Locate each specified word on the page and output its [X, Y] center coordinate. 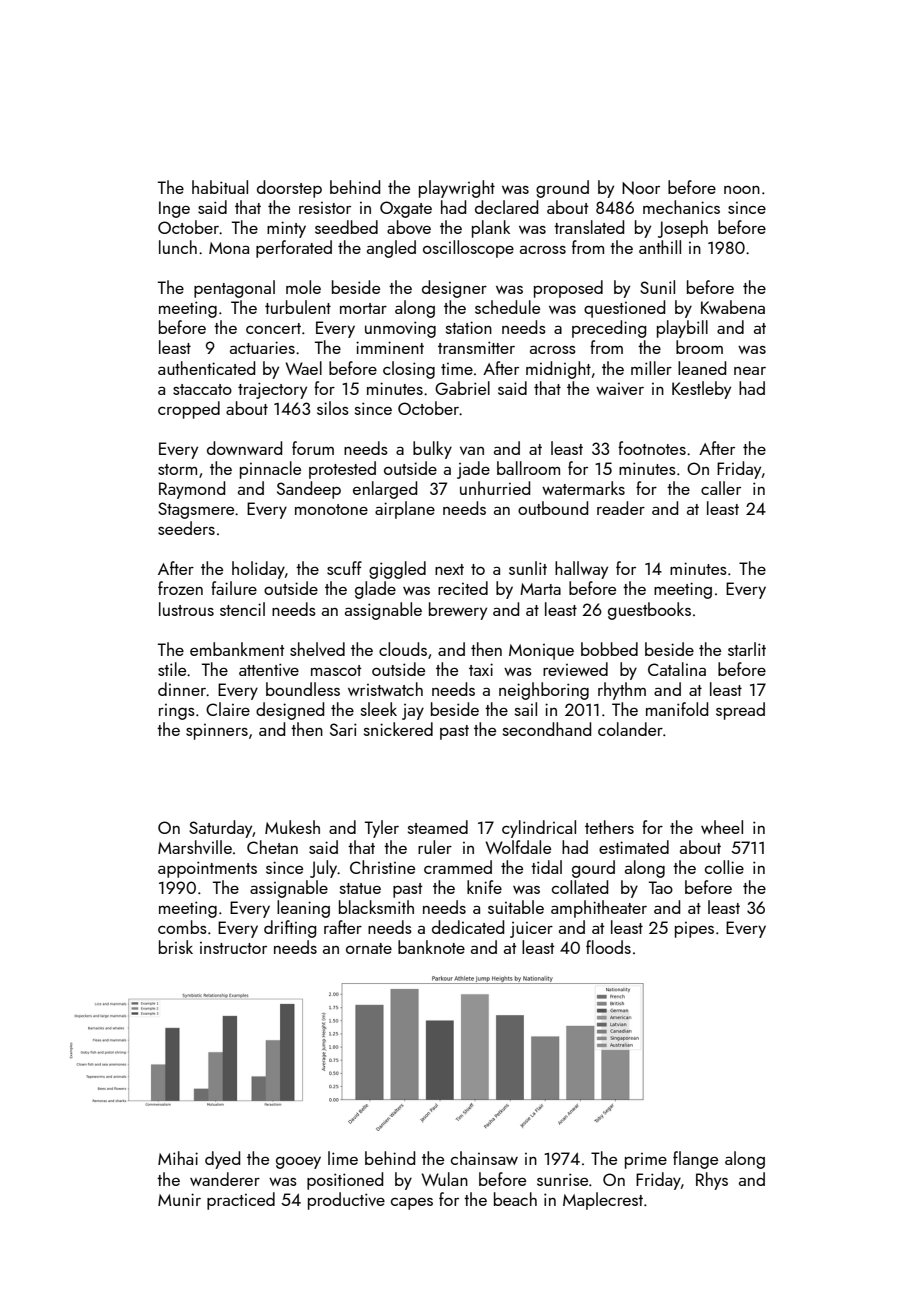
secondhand [547, 729]
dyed [222, 1160]
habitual [220, 187]
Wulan [444, 1179]
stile [172, 669]
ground [562, 189]
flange [695, 1160]
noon [742, 189]
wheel [722, 827]
